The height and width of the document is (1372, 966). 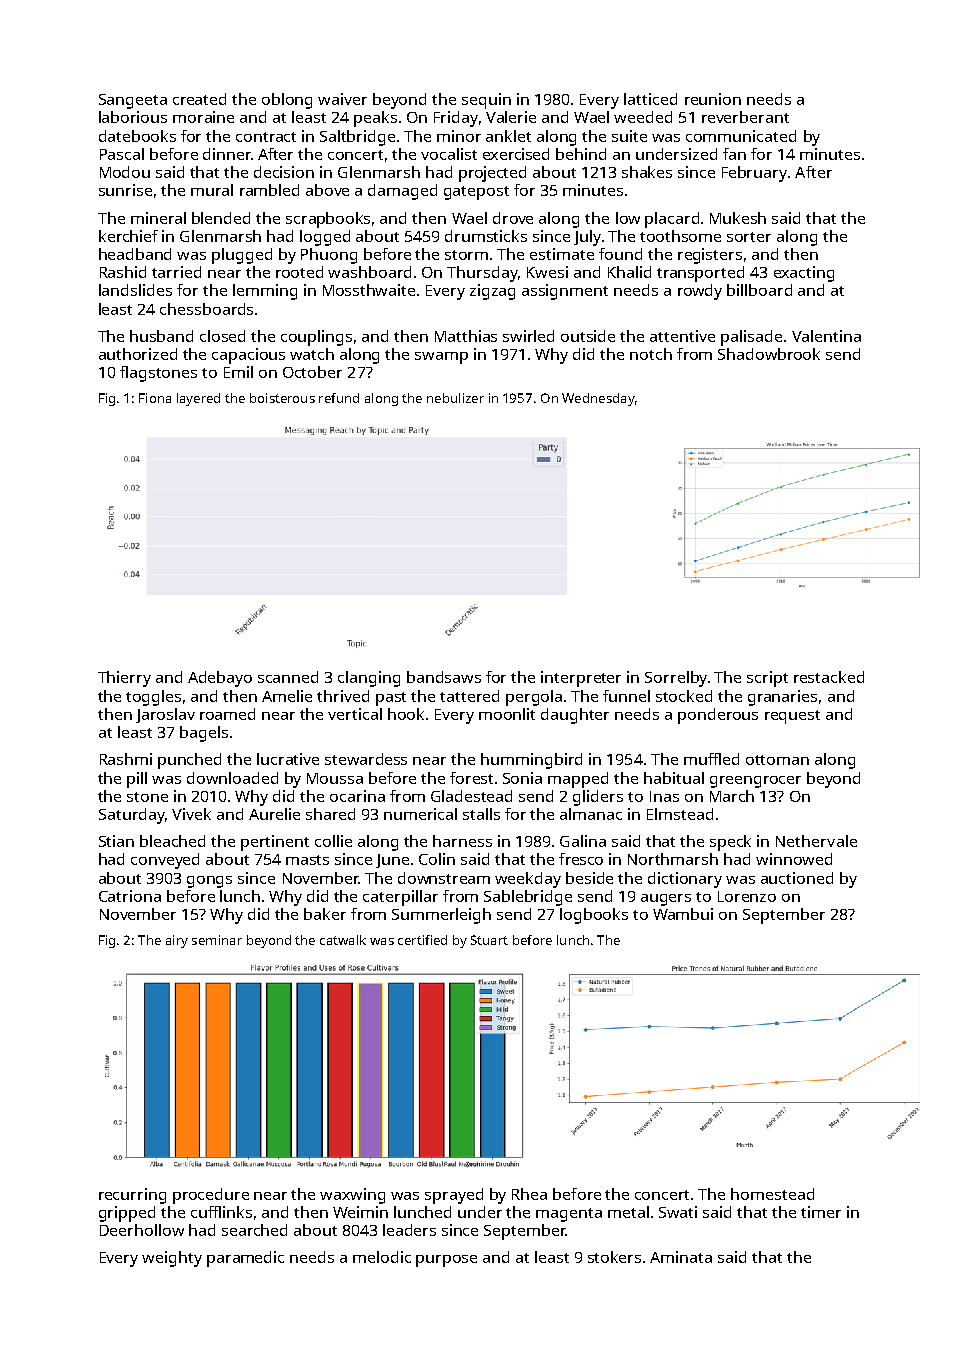 What do you see at coordinates (352, 1196) in the document?
I see `waxwing` at bounding box center [352, 1196].
